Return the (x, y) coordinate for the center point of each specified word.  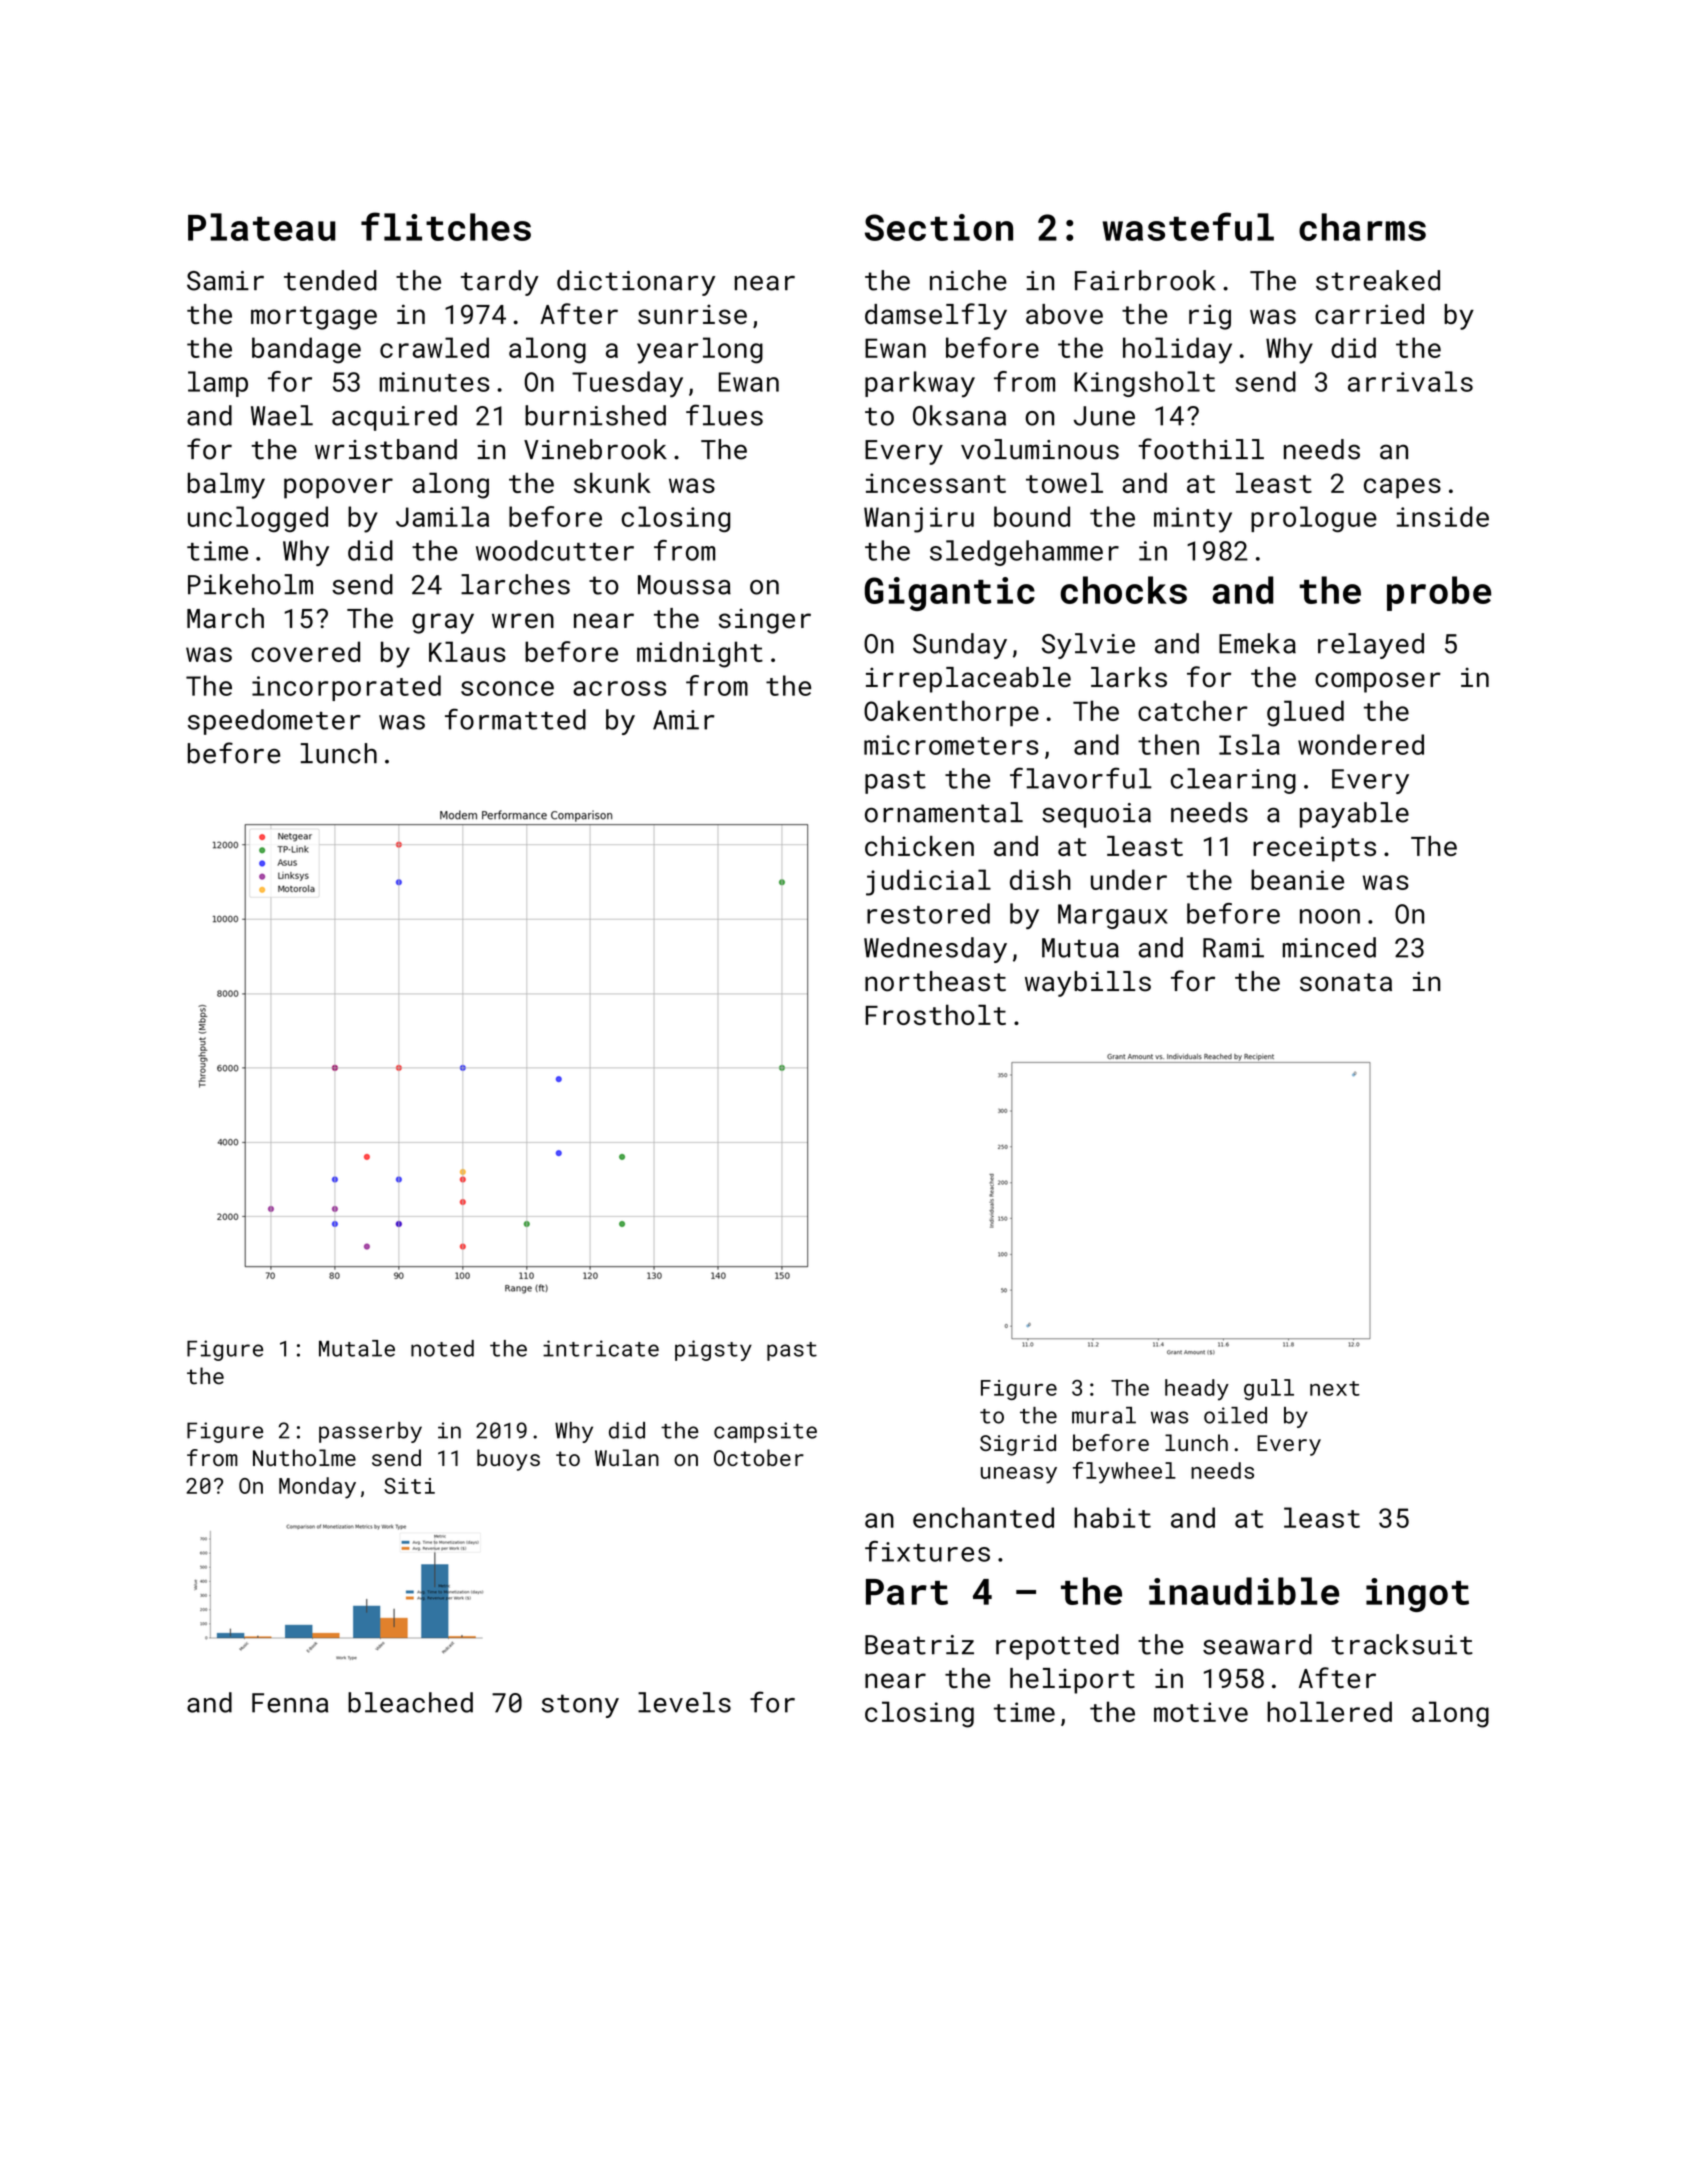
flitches (446, 226)
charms (1362, 227)
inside (1443, 516)
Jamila (442, 516)
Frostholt (935, 1014)
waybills (1088, 984)
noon (1330, 916)
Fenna (290, 1703)
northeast (935, 981)
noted (442, 1348)
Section (939, 227)
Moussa (684, 585)
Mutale (357, 1348)
